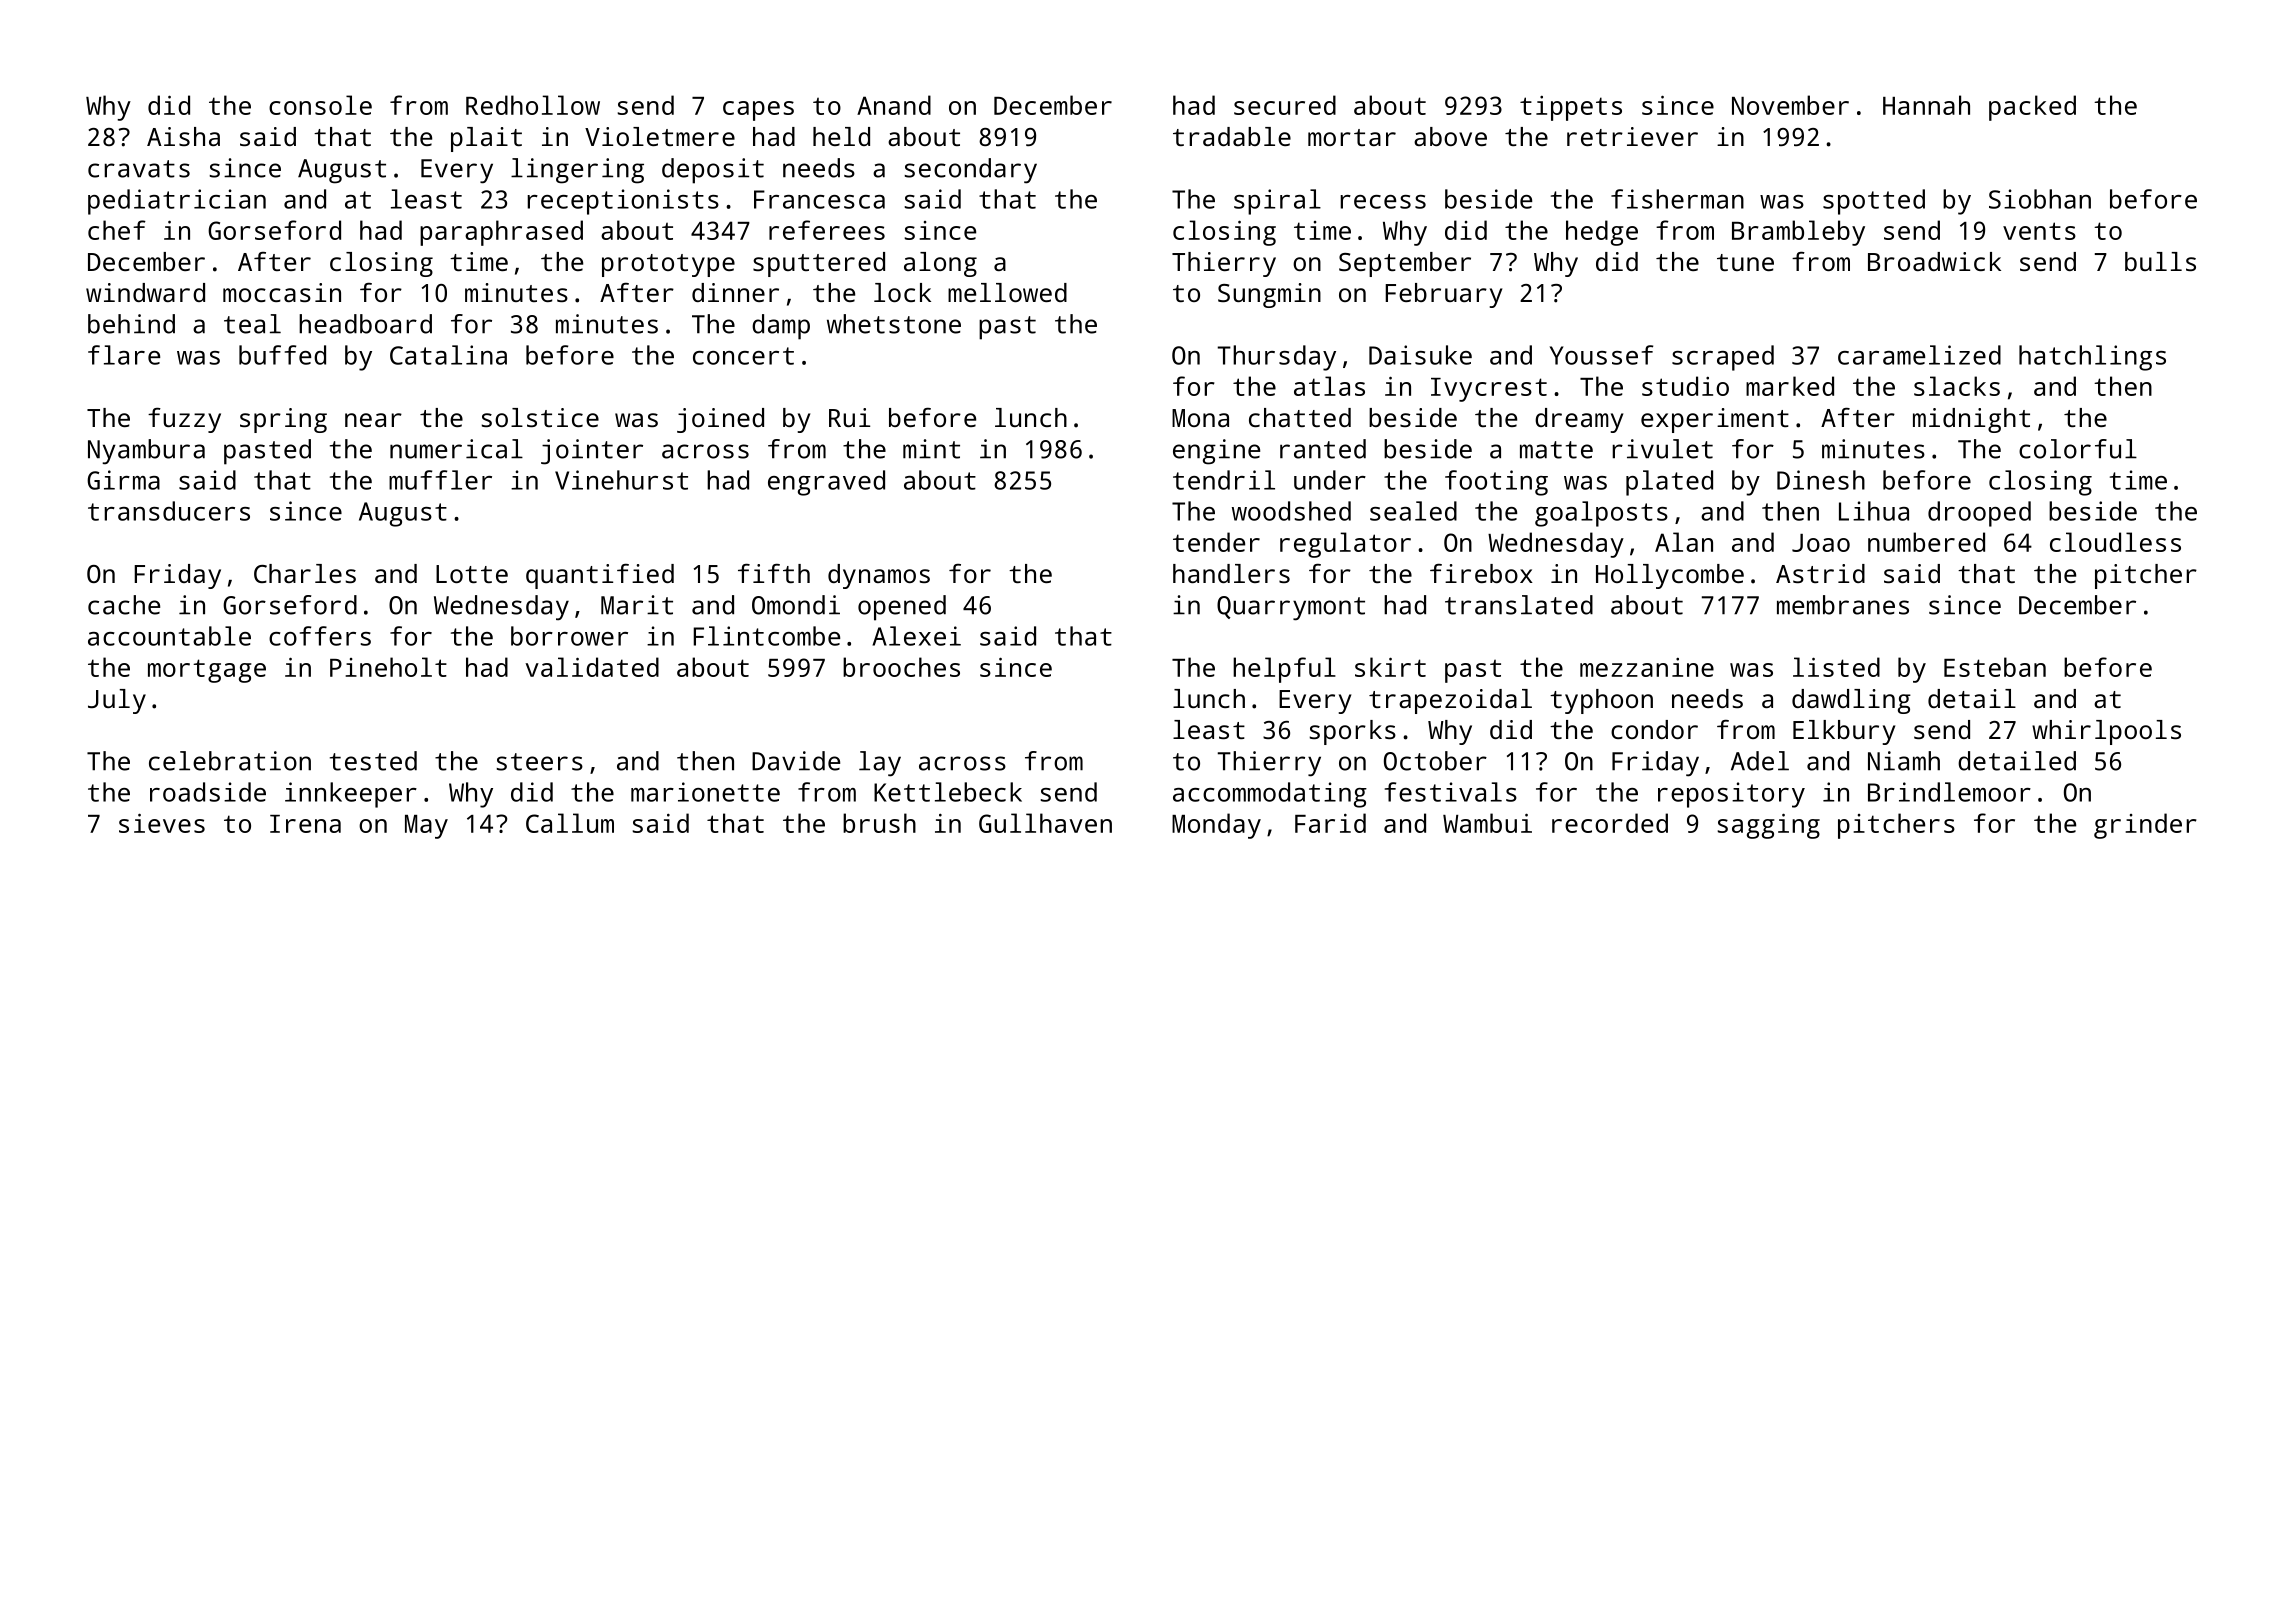 The image size is (2292, 1620). What do you see at coordinates (1420, 355) in the screenshot?
I see `Daisuke` at bounding box center [1420, 355].
